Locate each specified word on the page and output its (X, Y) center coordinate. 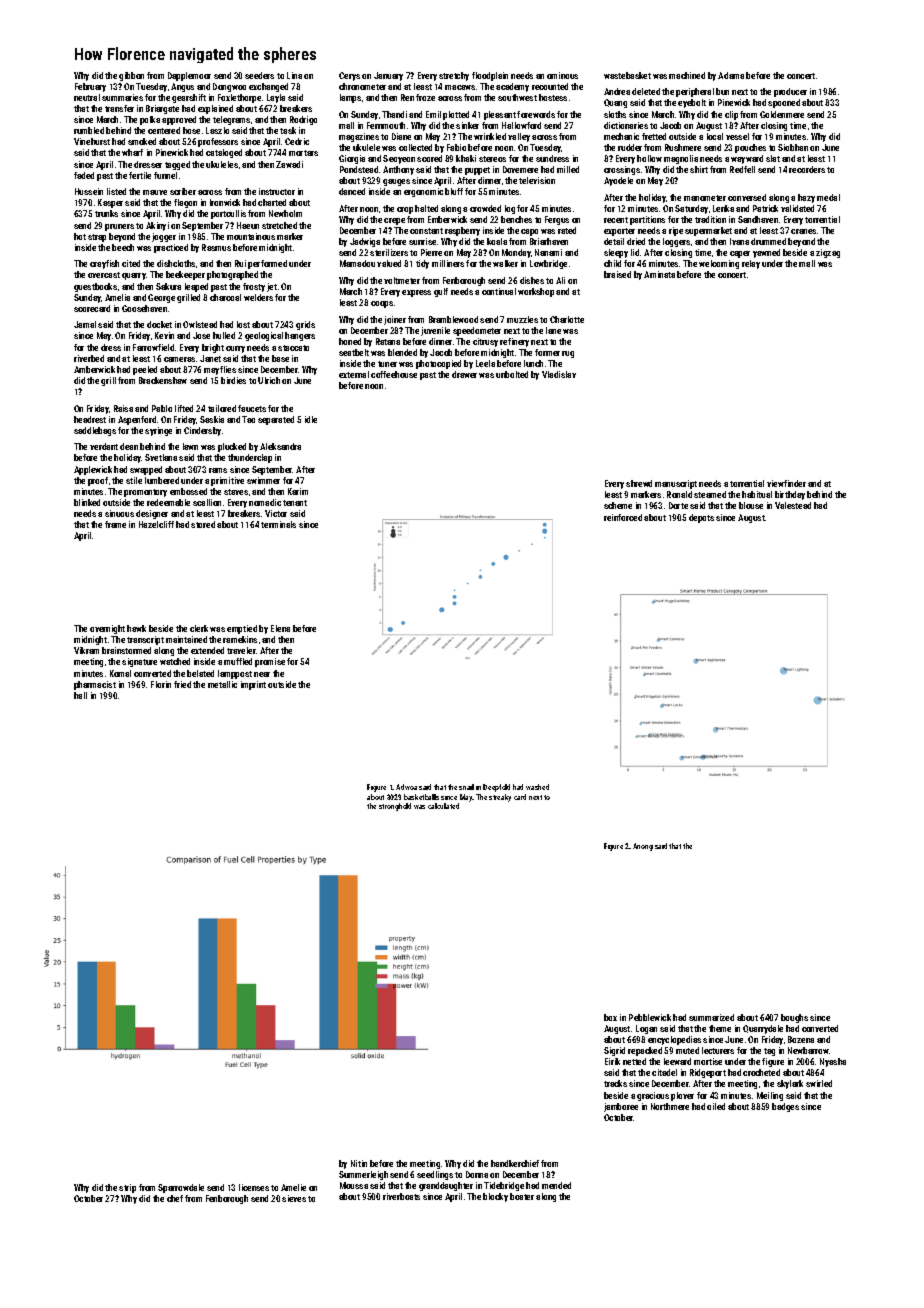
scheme (618, 505)
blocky (495, 1197)
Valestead (793, 505)
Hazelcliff (156, 524)
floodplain (490, 76)
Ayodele (618, 181)
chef (175, 1198)
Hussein (89, 191)
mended (556, 1185)
